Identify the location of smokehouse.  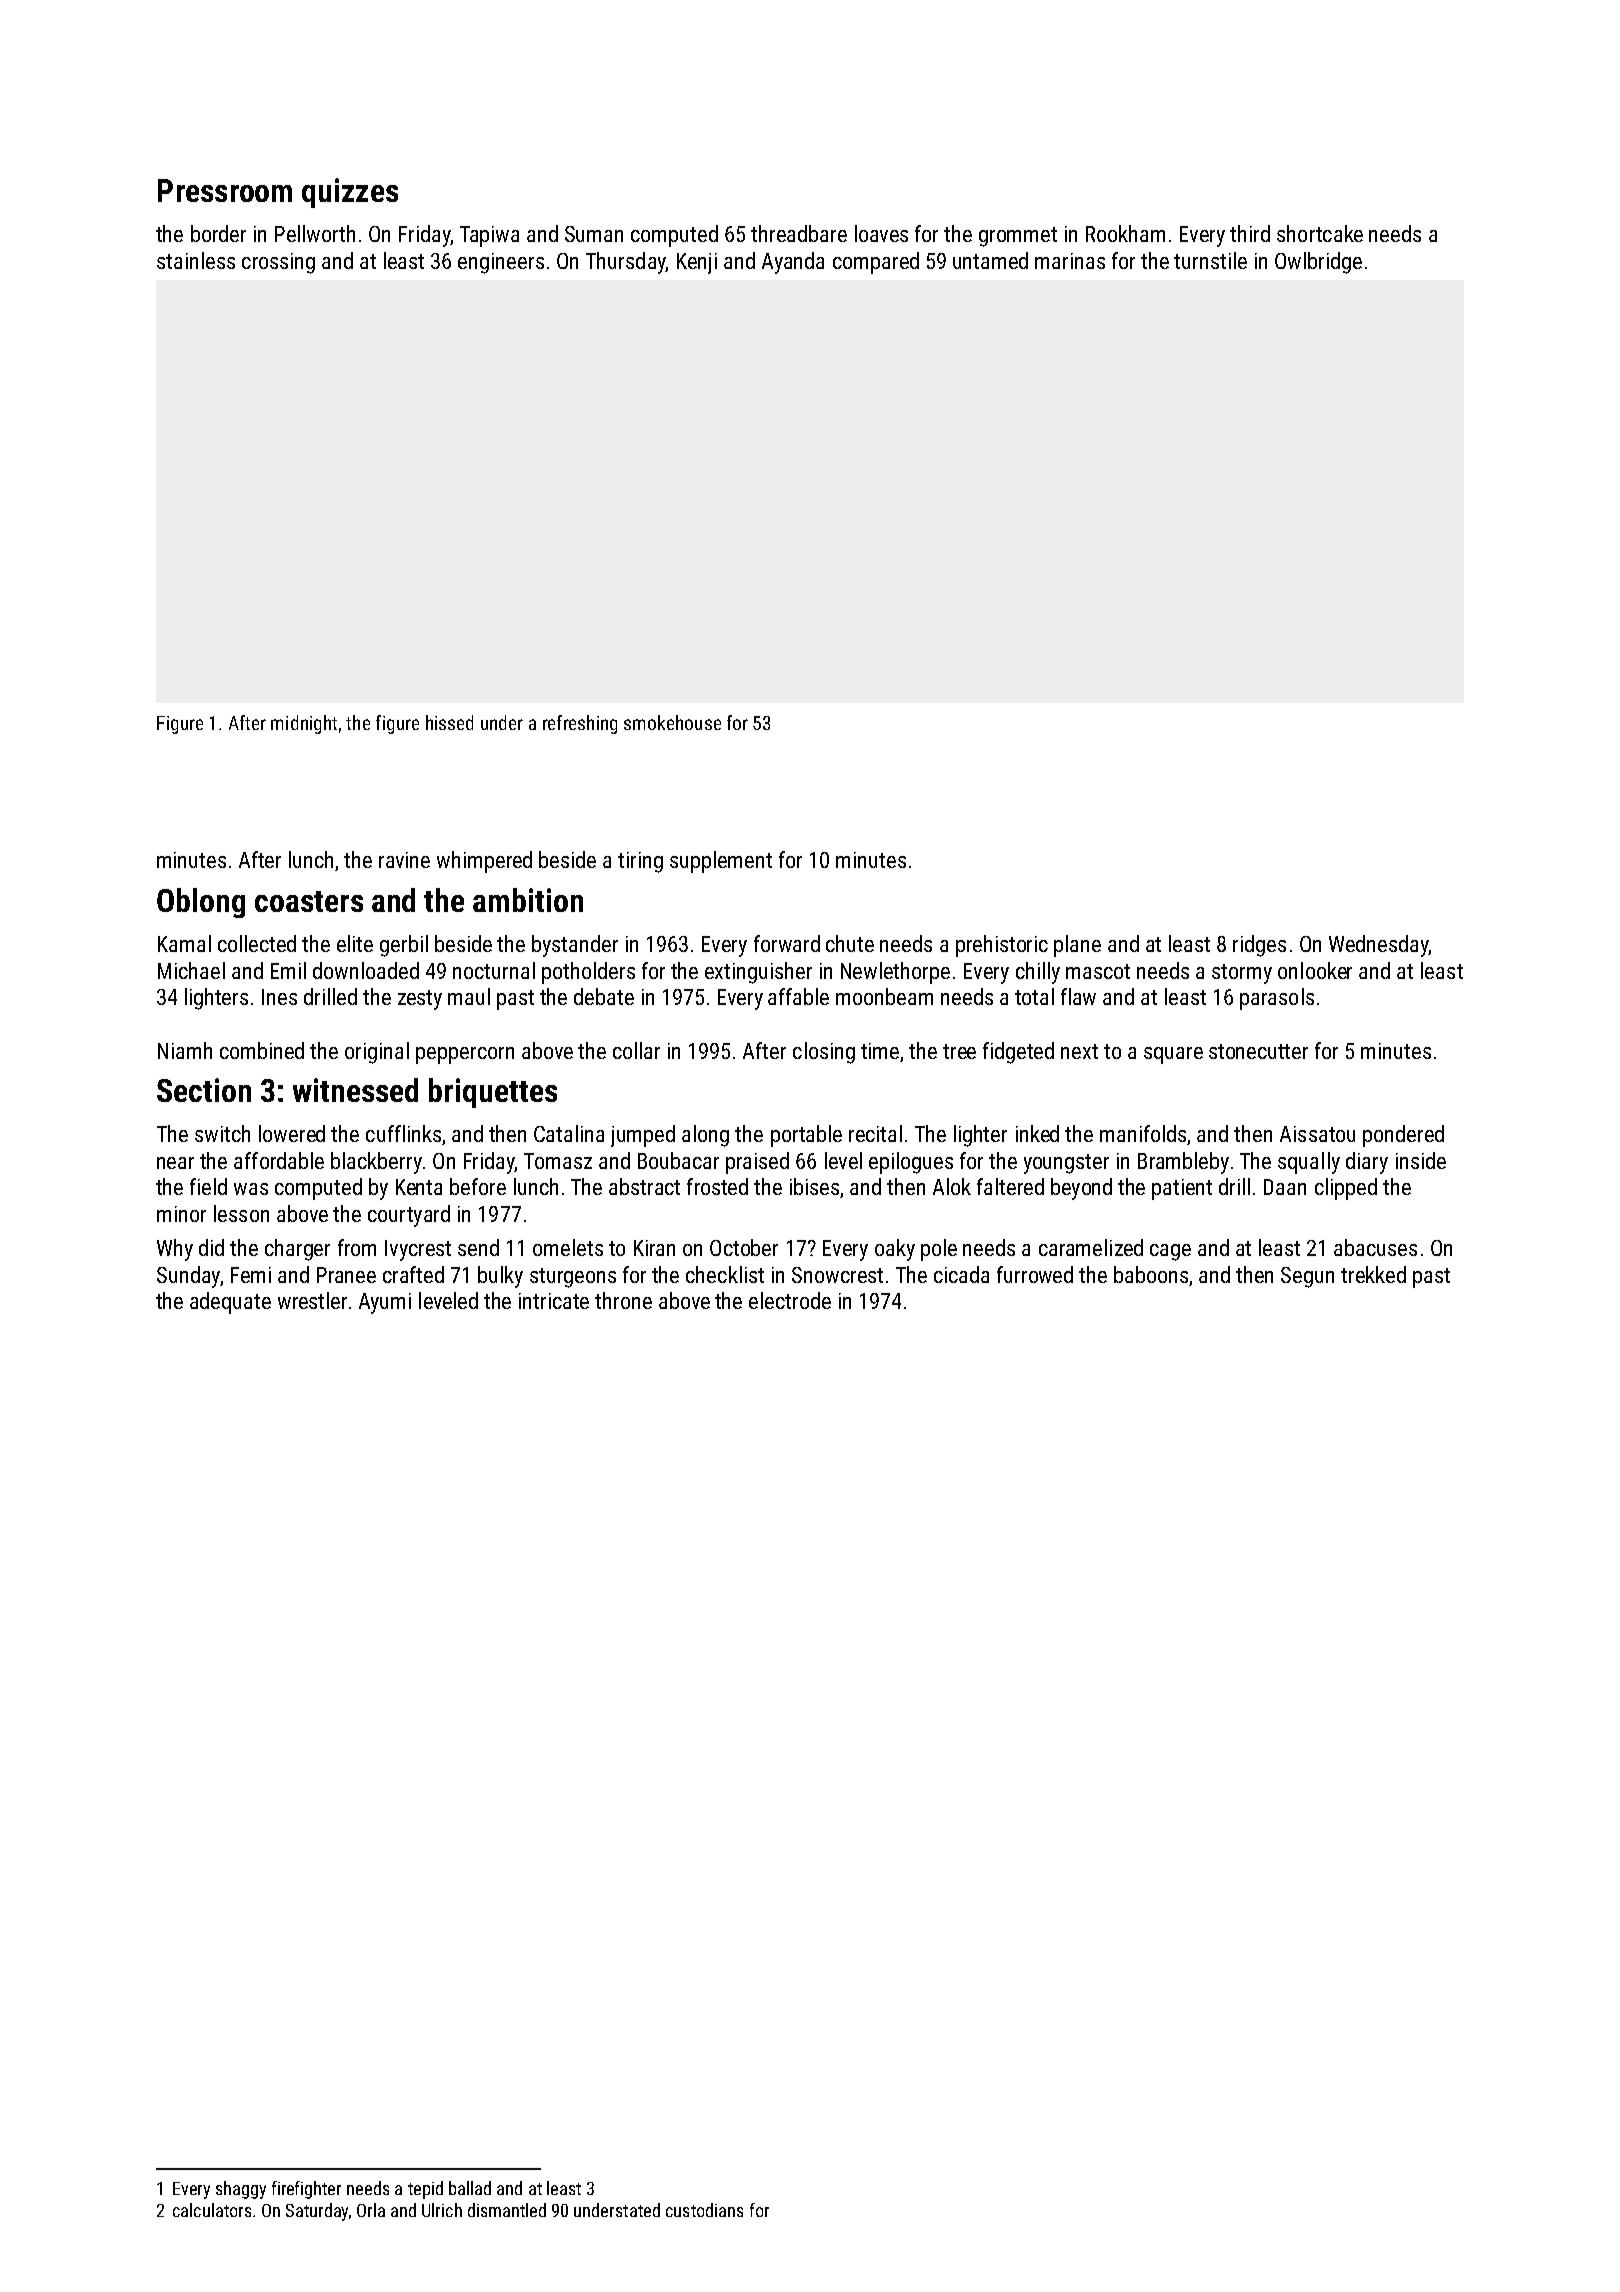
(672, 722).
